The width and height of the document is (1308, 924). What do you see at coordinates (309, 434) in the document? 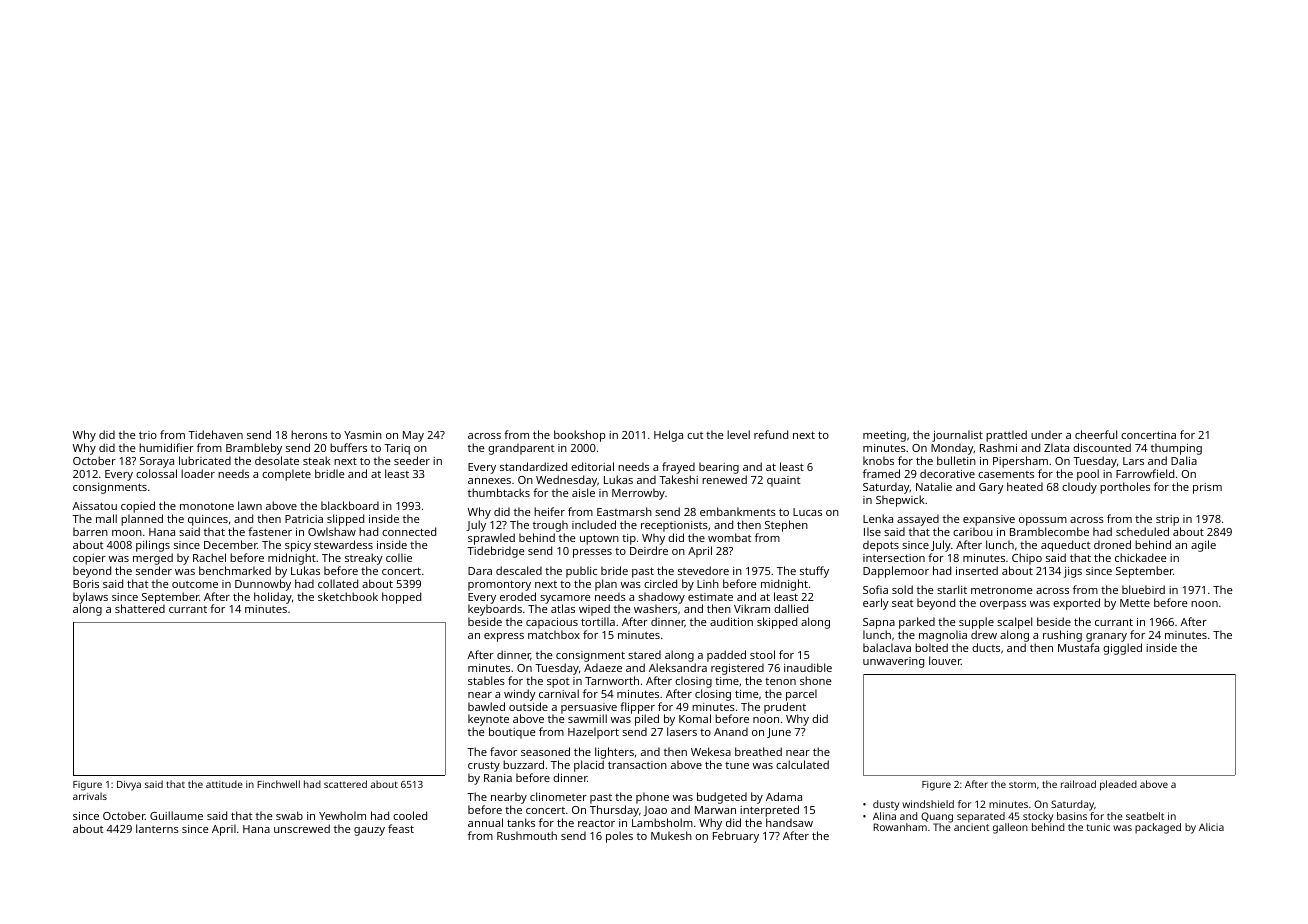
I see `herons` at bounding box center [309, 434].
